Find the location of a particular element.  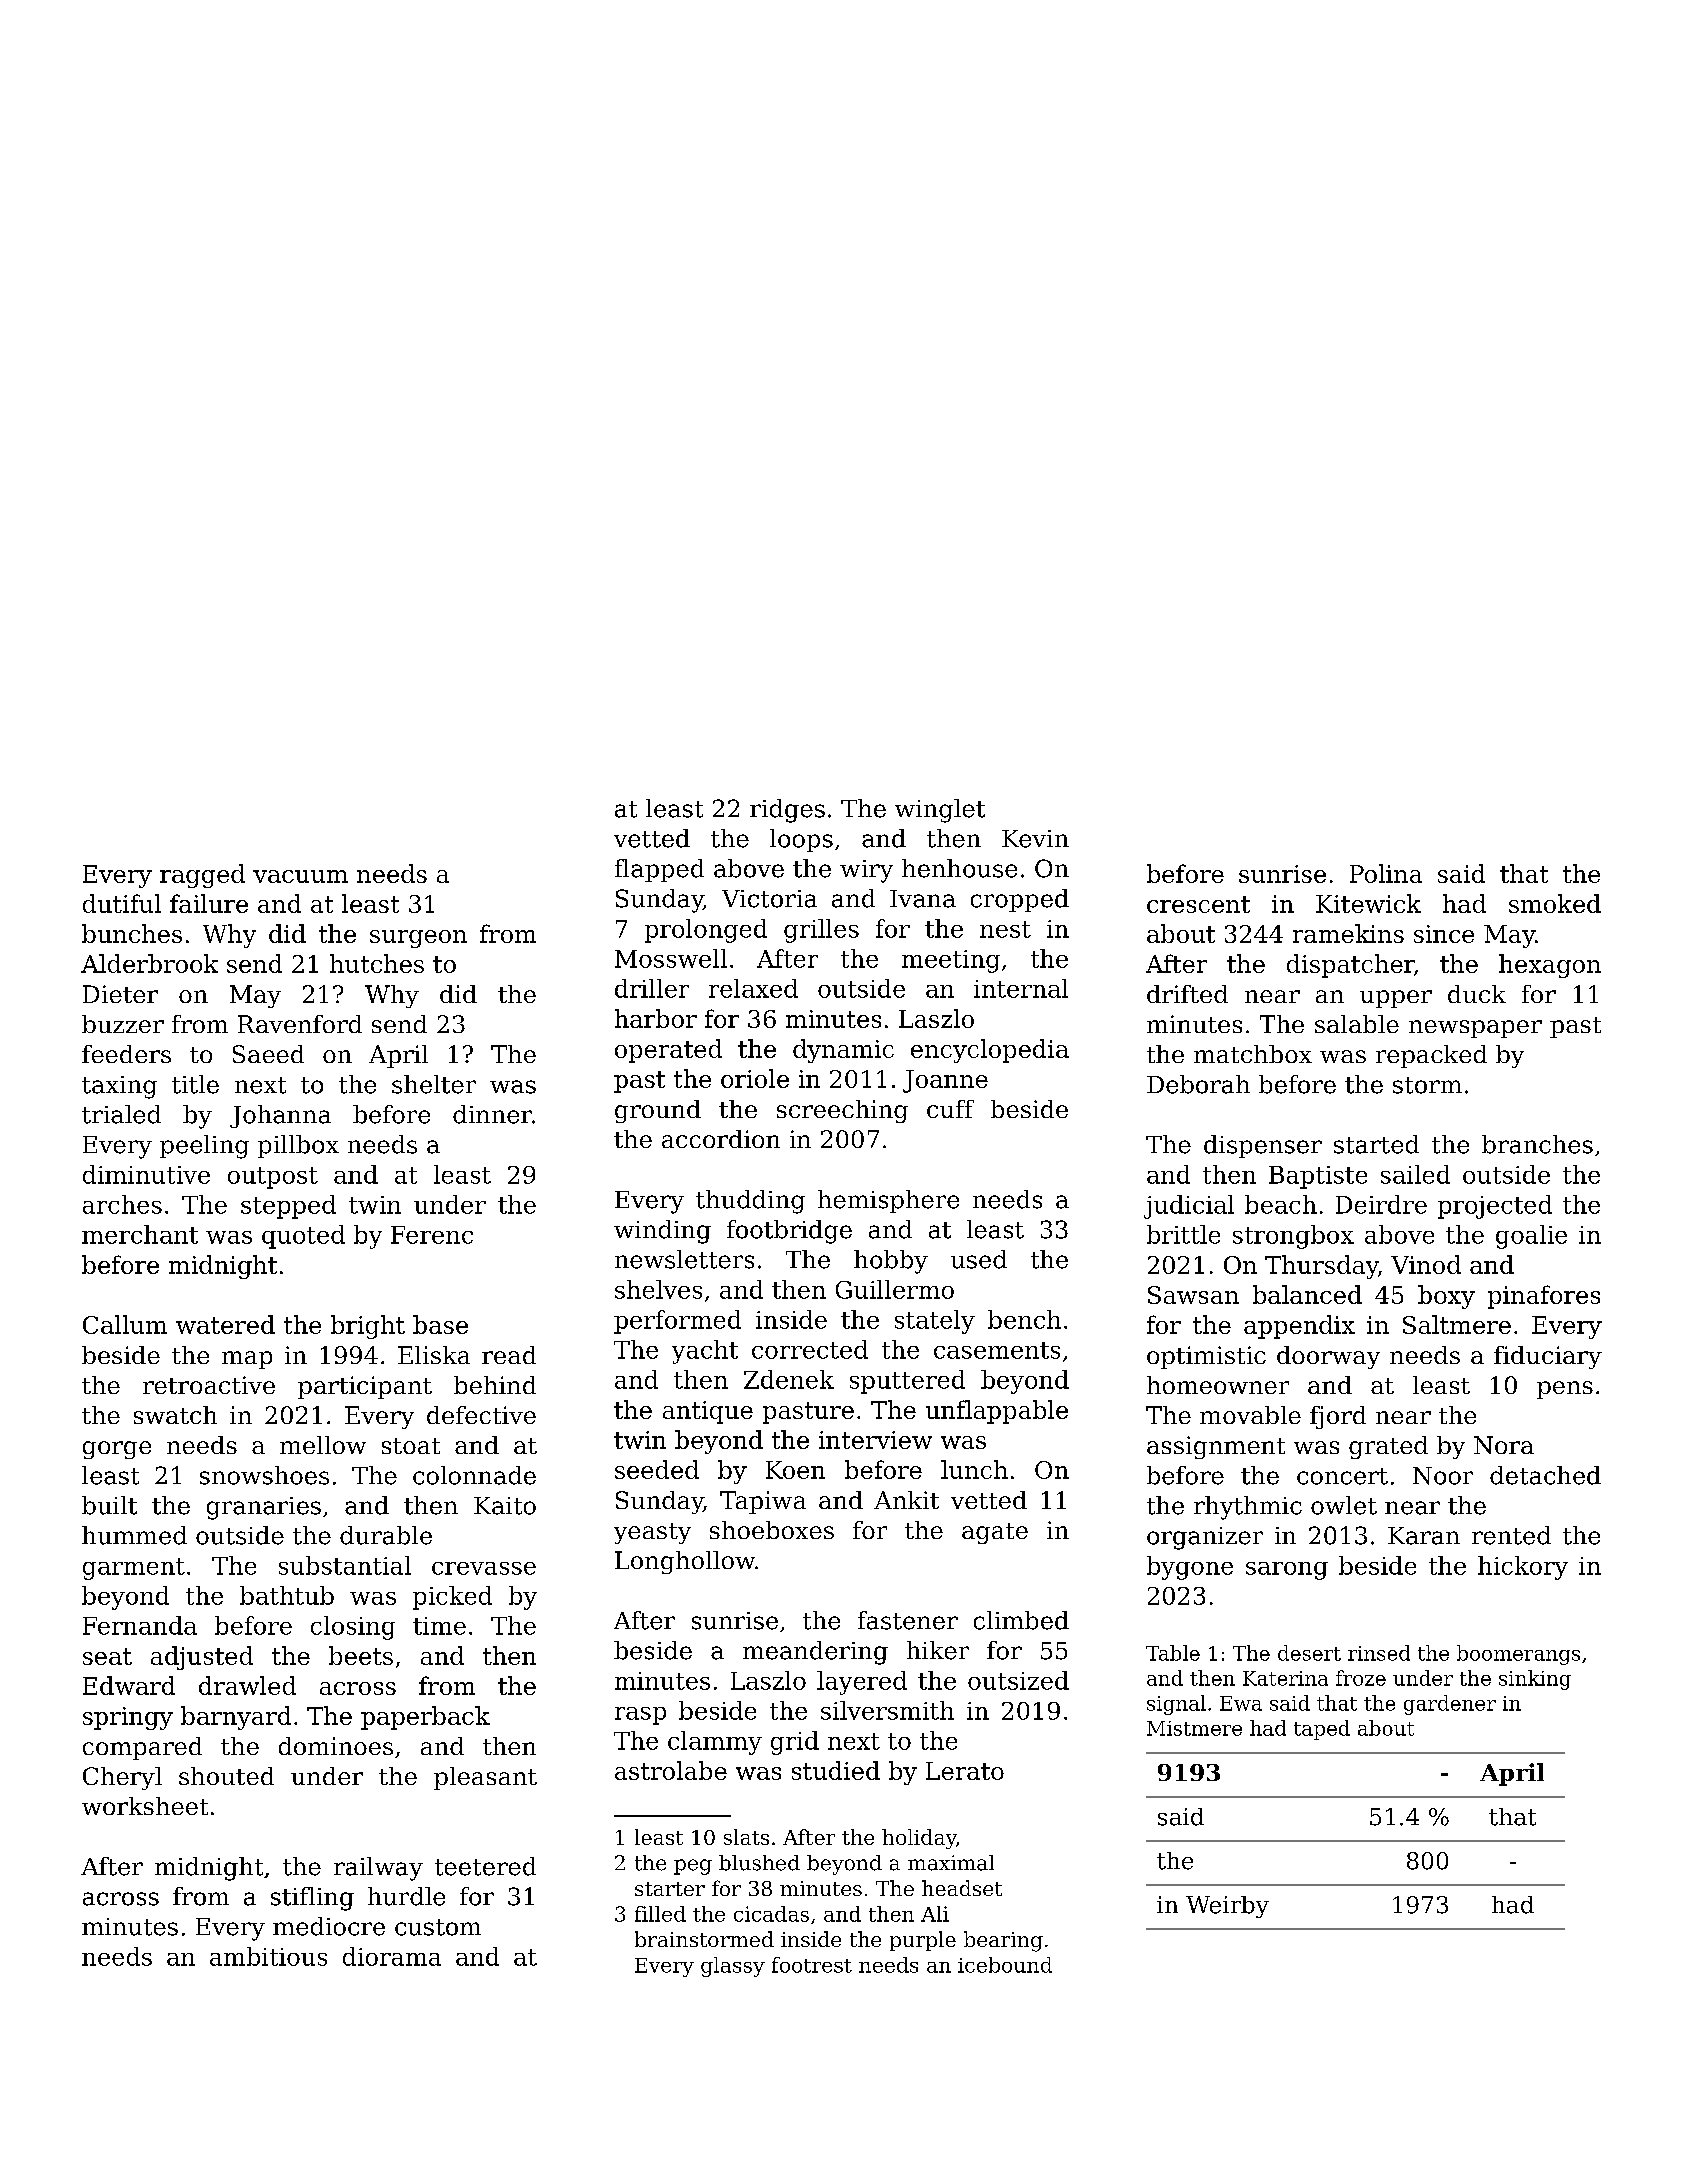

since is located at coordinates (1444, 934).
